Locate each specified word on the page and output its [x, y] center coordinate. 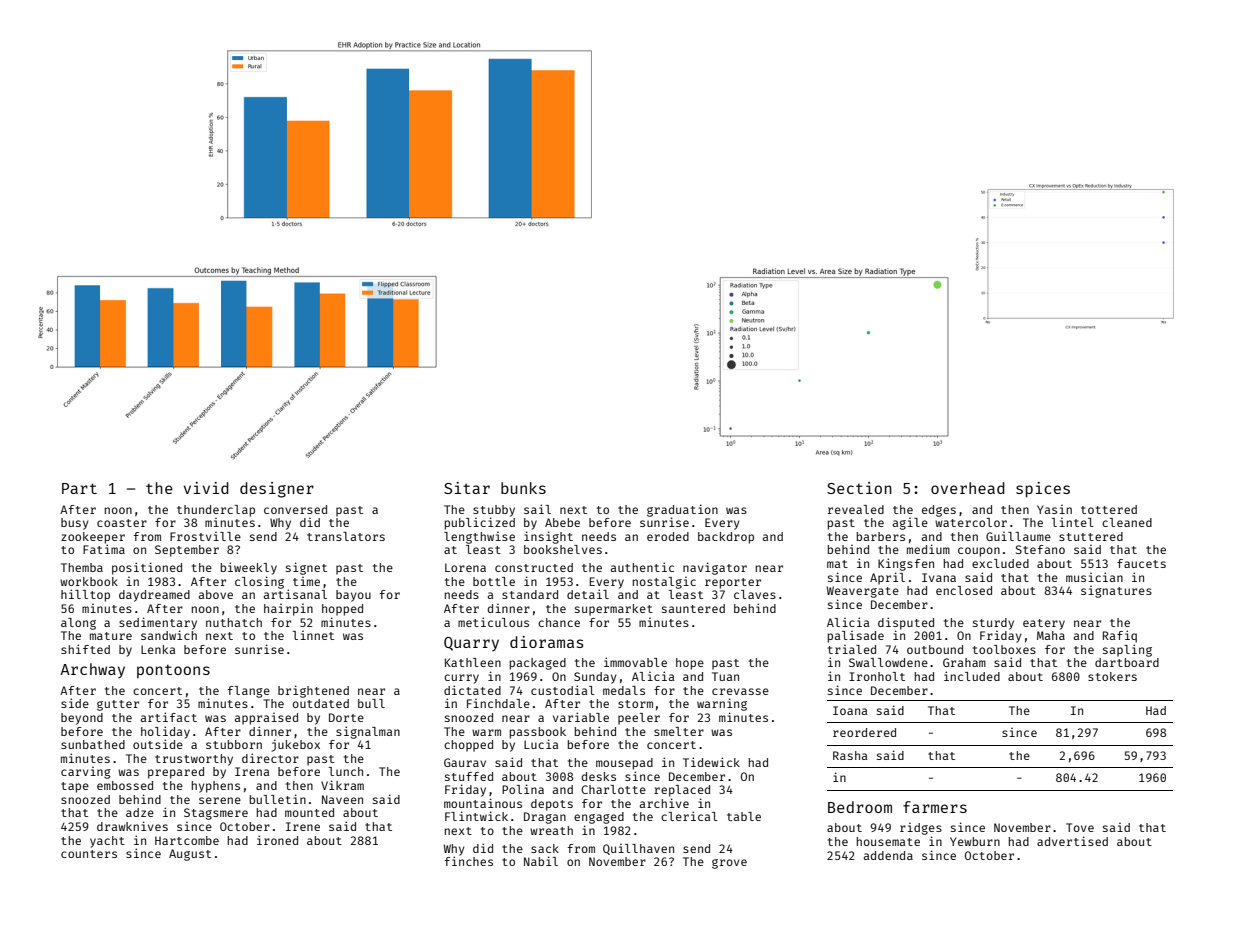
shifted [85, 649]
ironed [277, 840]
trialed [852, 649]
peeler [639, 719]
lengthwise [479, 538]
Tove [1080, 827]
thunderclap [216, 511]
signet [306, 568]
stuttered [1091, 536]
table [744, 816]
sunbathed [93, 744]
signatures [1116, 592]
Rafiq [1120, 636]
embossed [125, 785]
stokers [1112, 676]
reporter [733, 583]
